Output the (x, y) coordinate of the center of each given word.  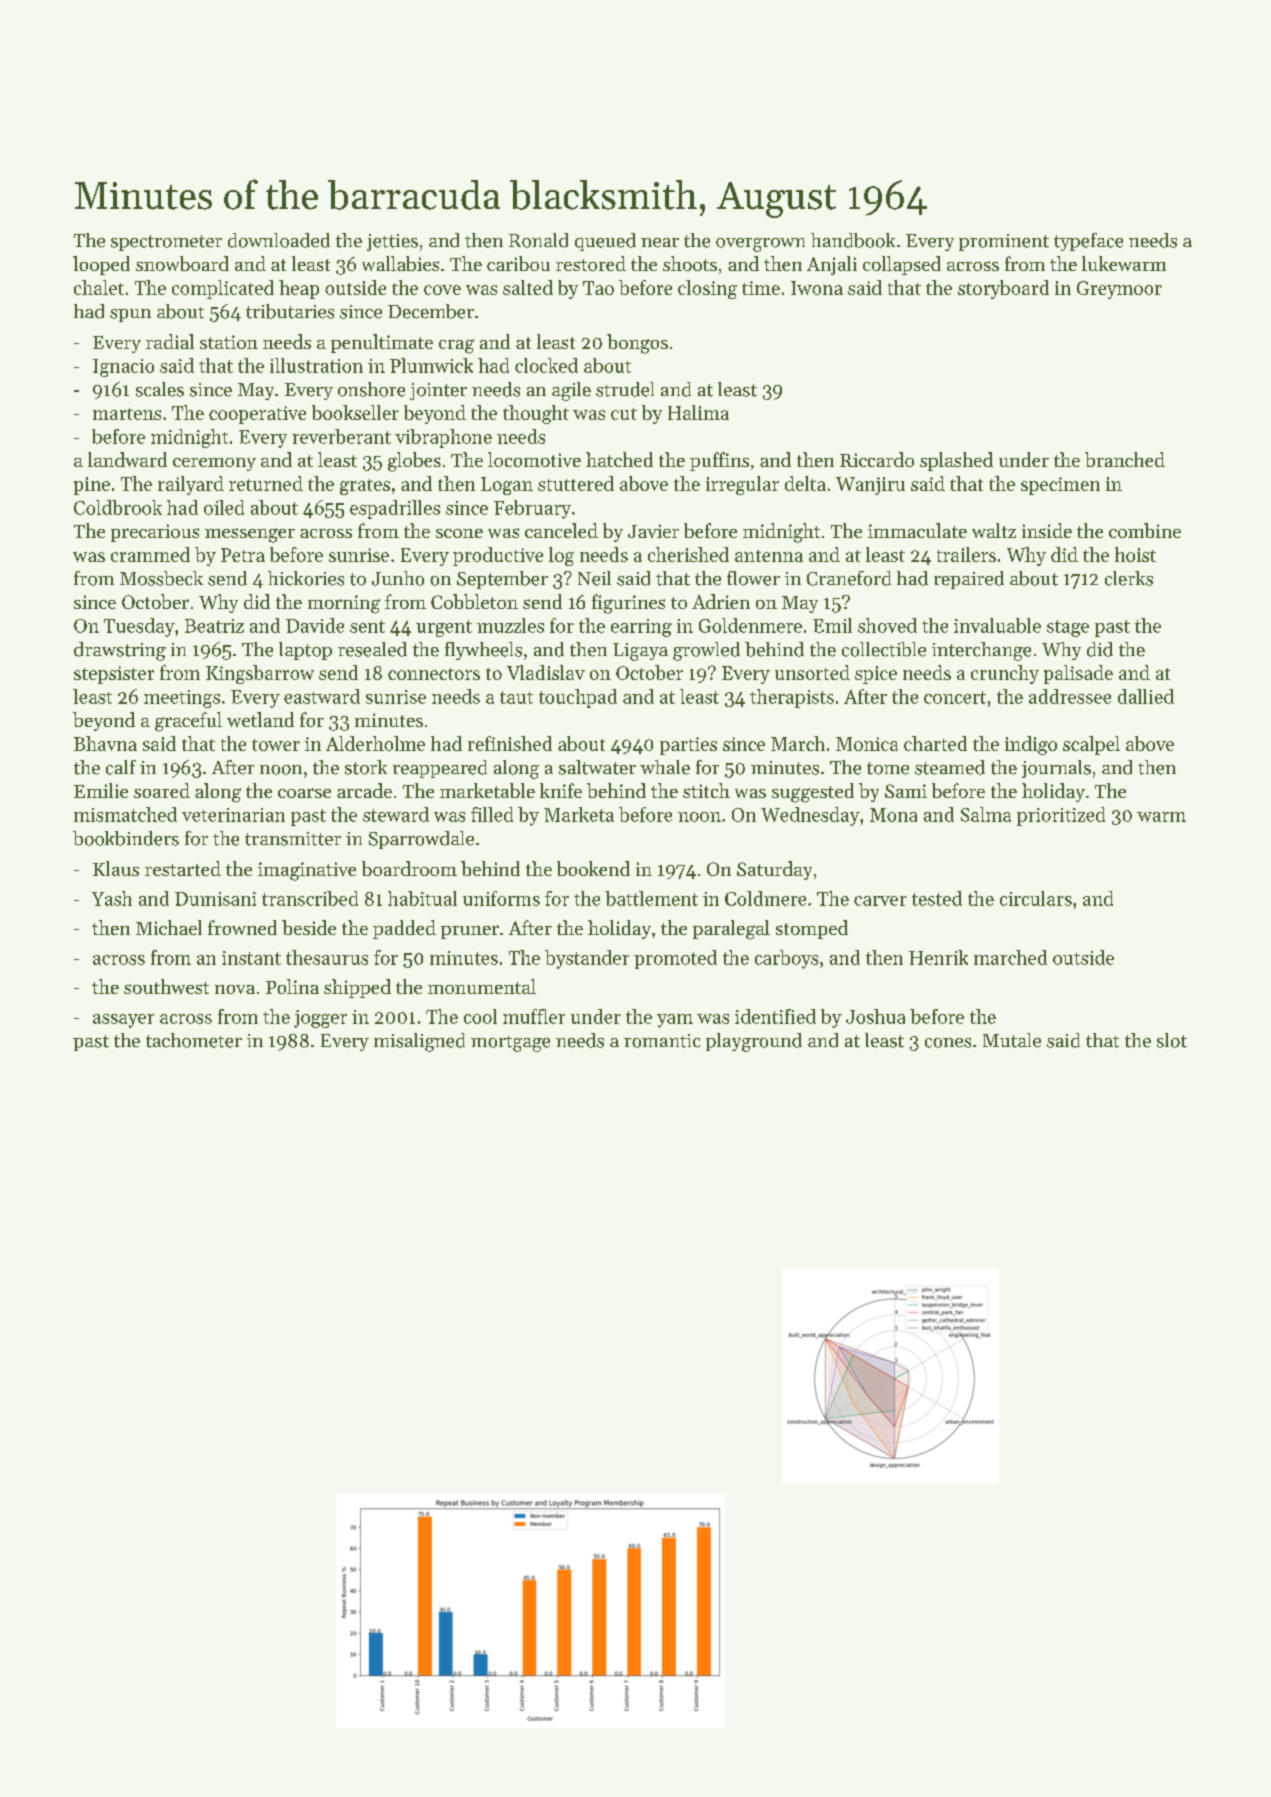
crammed (150, 554)
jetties (392, 242)
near (660, 243)
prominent (1004, 242)
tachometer (194, 1040)
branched (1125, 459)
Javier (653, 531)
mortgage (510, 1044)
